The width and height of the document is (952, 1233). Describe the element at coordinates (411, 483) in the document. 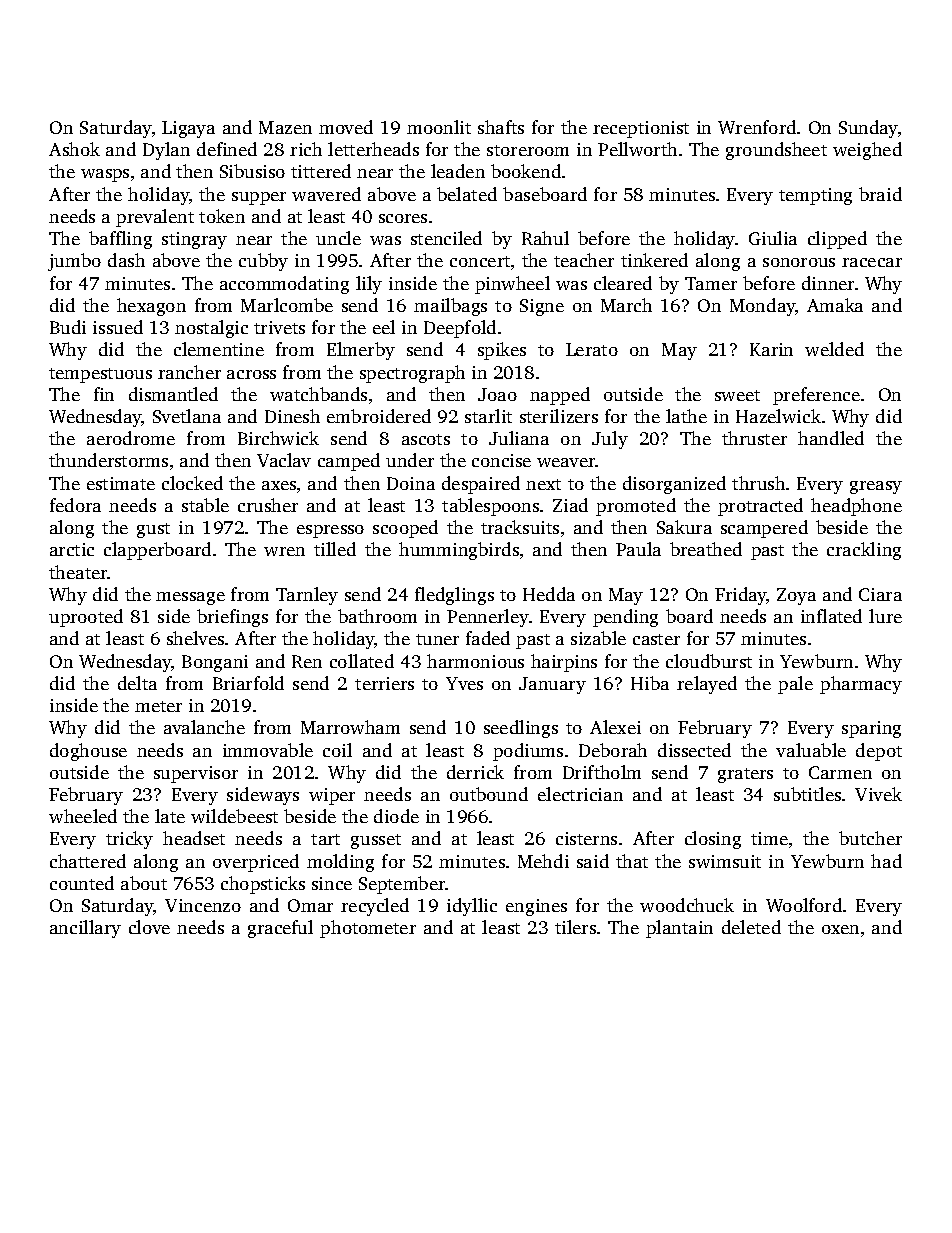

I see `Doina` at that location.
